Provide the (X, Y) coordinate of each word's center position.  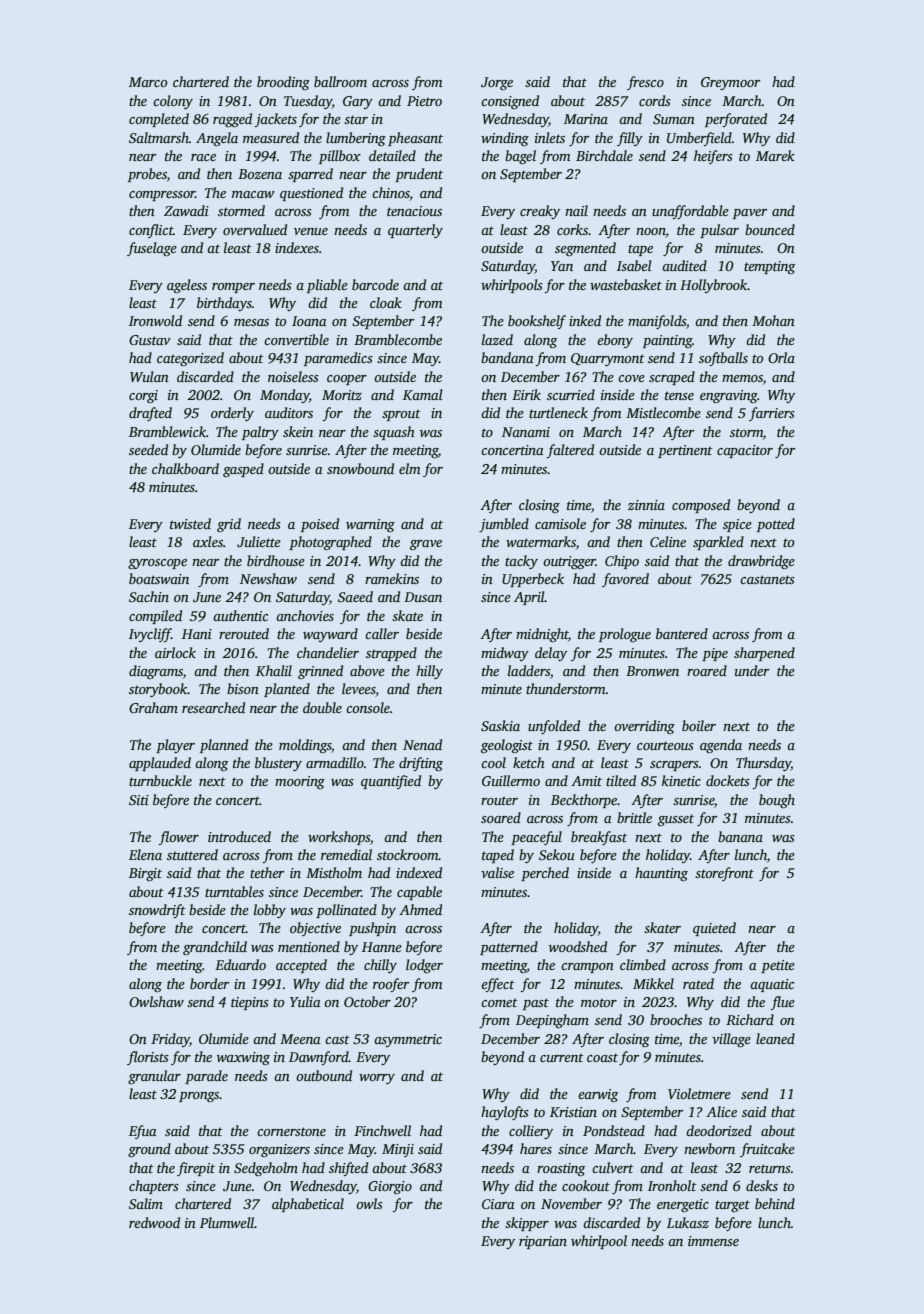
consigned (510, 102)
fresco (645, 83)
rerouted (244, 633)
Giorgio (390, 1187)
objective (315, 929)
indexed (419, 872)
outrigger (569, 562)
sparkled (718, 543)
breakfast (599, 838)
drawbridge (761, 562)
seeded (148, 449)
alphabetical (308, 1205)
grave (426, 545)
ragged (232, 120)
